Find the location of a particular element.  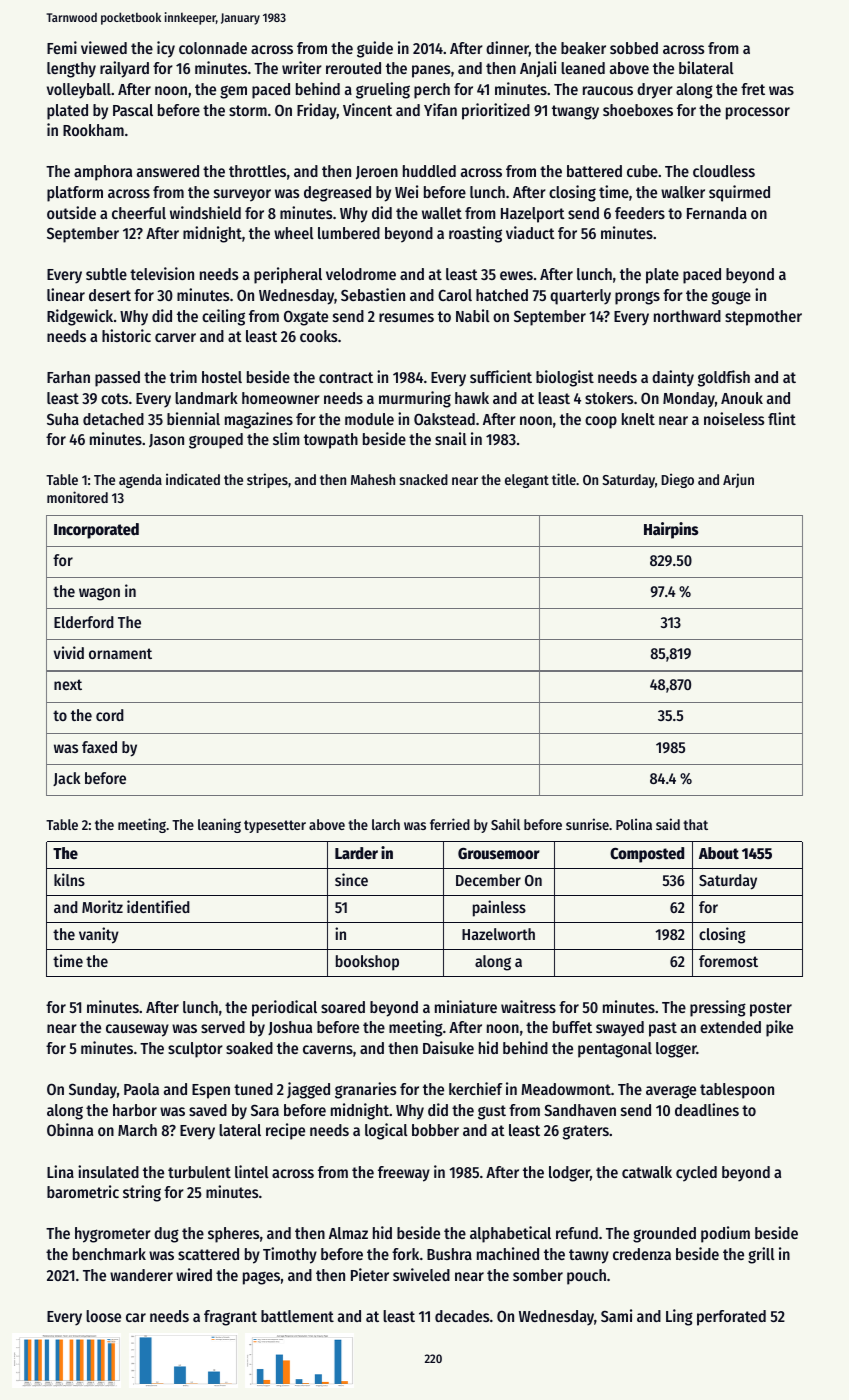

kilns is located at coordinates (69, 879).
